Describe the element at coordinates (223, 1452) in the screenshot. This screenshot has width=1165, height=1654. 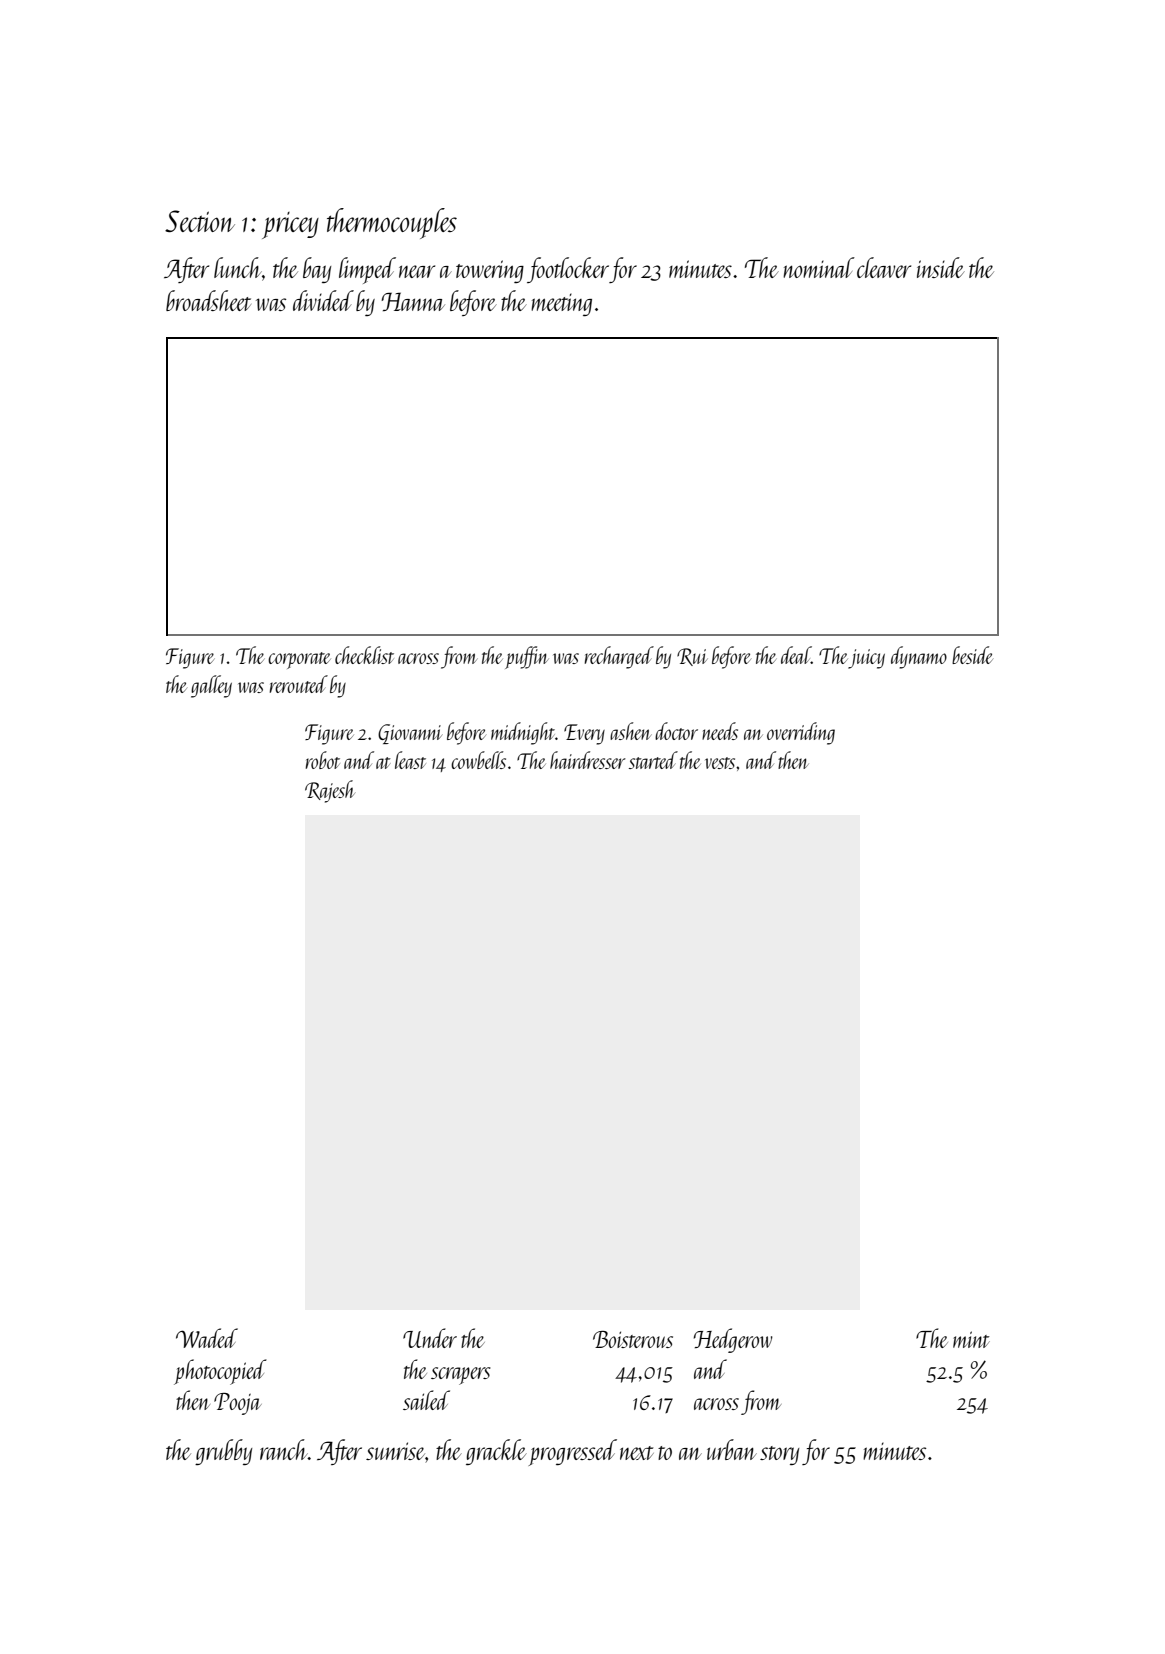
I see `grubby` at that location.
